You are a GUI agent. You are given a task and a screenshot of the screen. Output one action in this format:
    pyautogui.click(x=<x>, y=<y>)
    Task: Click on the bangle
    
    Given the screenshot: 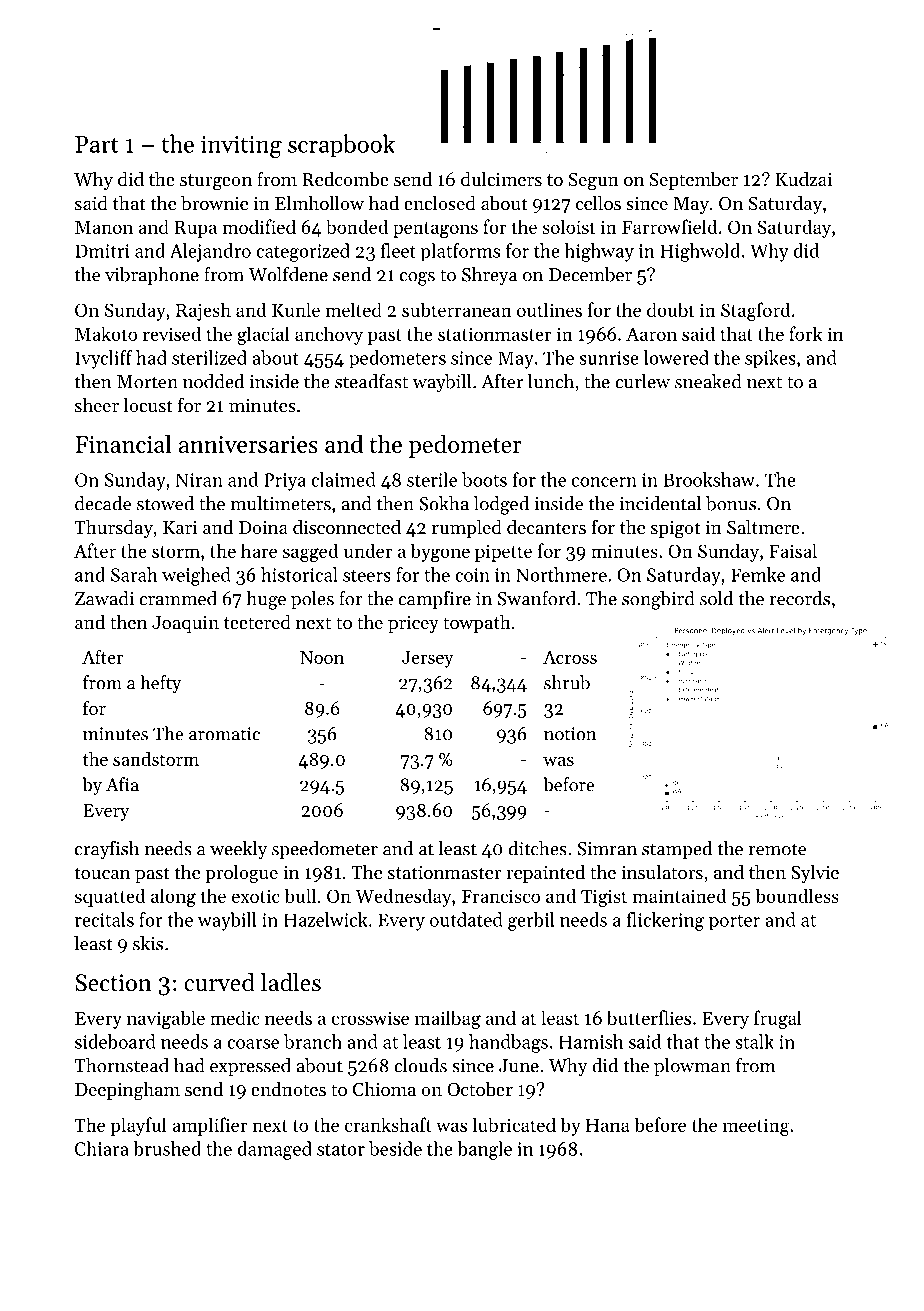 What is the action you would take?
    pyautogui.click(x=484, y=1150)
